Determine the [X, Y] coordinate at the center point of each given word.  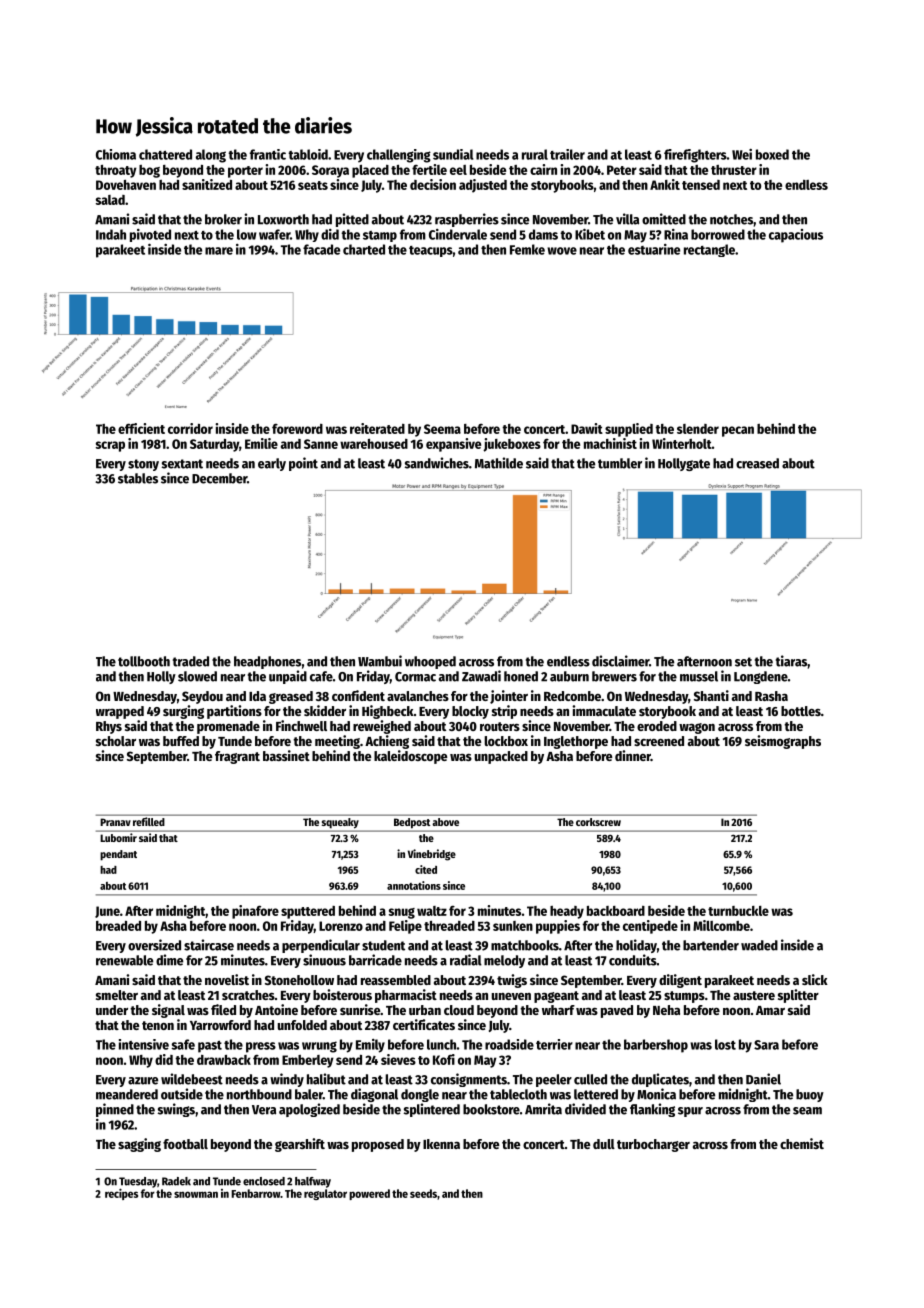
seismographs [783, 742]
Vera [264, 1110]
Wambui [380, 661]
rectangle [709, 250]
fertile [429, 169]
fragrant [237, 757]
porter [245, 172]
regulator [325, 1194]
